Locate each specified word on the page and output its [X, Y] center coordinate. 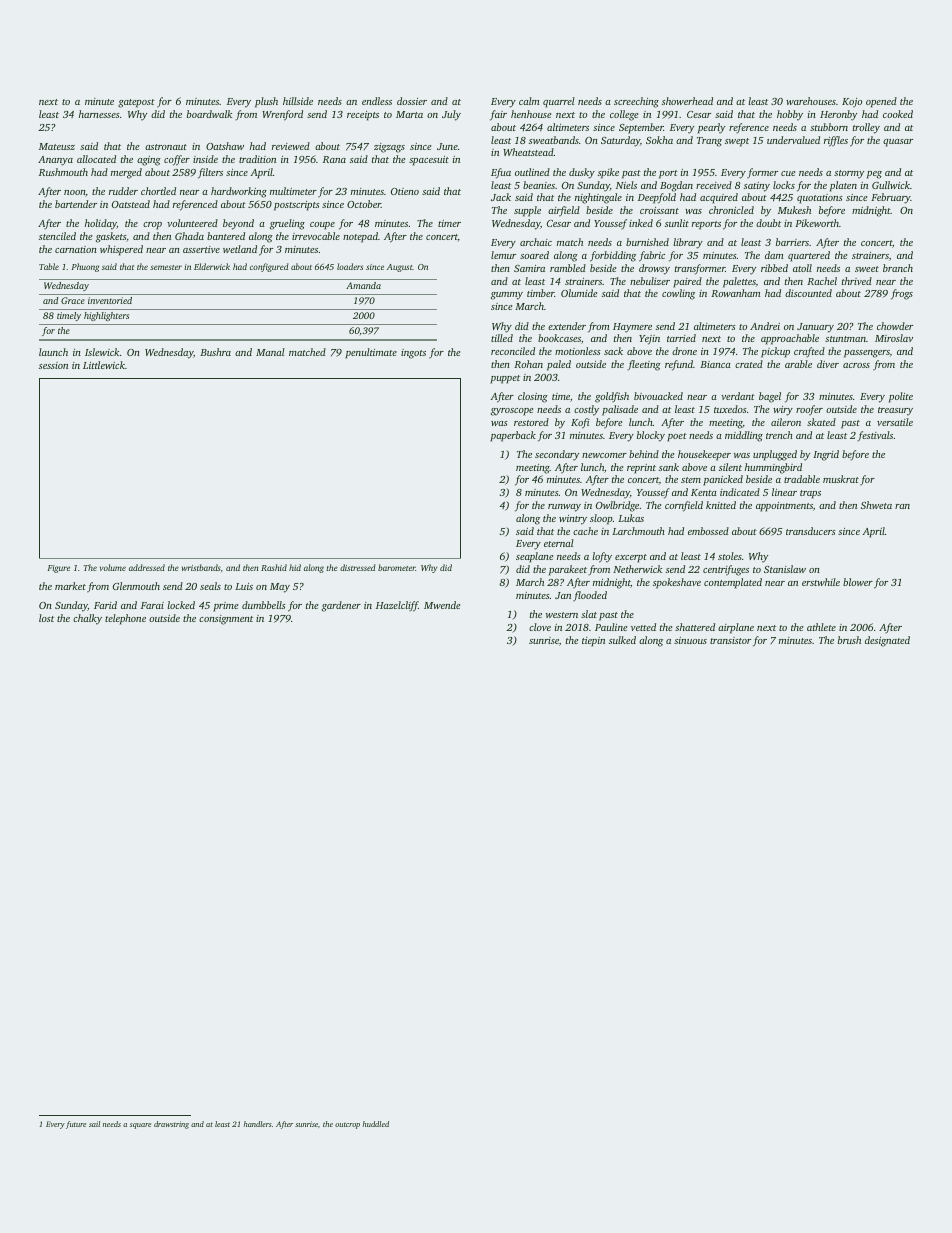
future [76, 1125]
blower [858, 582]
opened [881, 102]
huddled [375, 1124]
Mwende [442, 605]
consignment [226, 620]
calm [529, 101]
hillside [298, 101]
